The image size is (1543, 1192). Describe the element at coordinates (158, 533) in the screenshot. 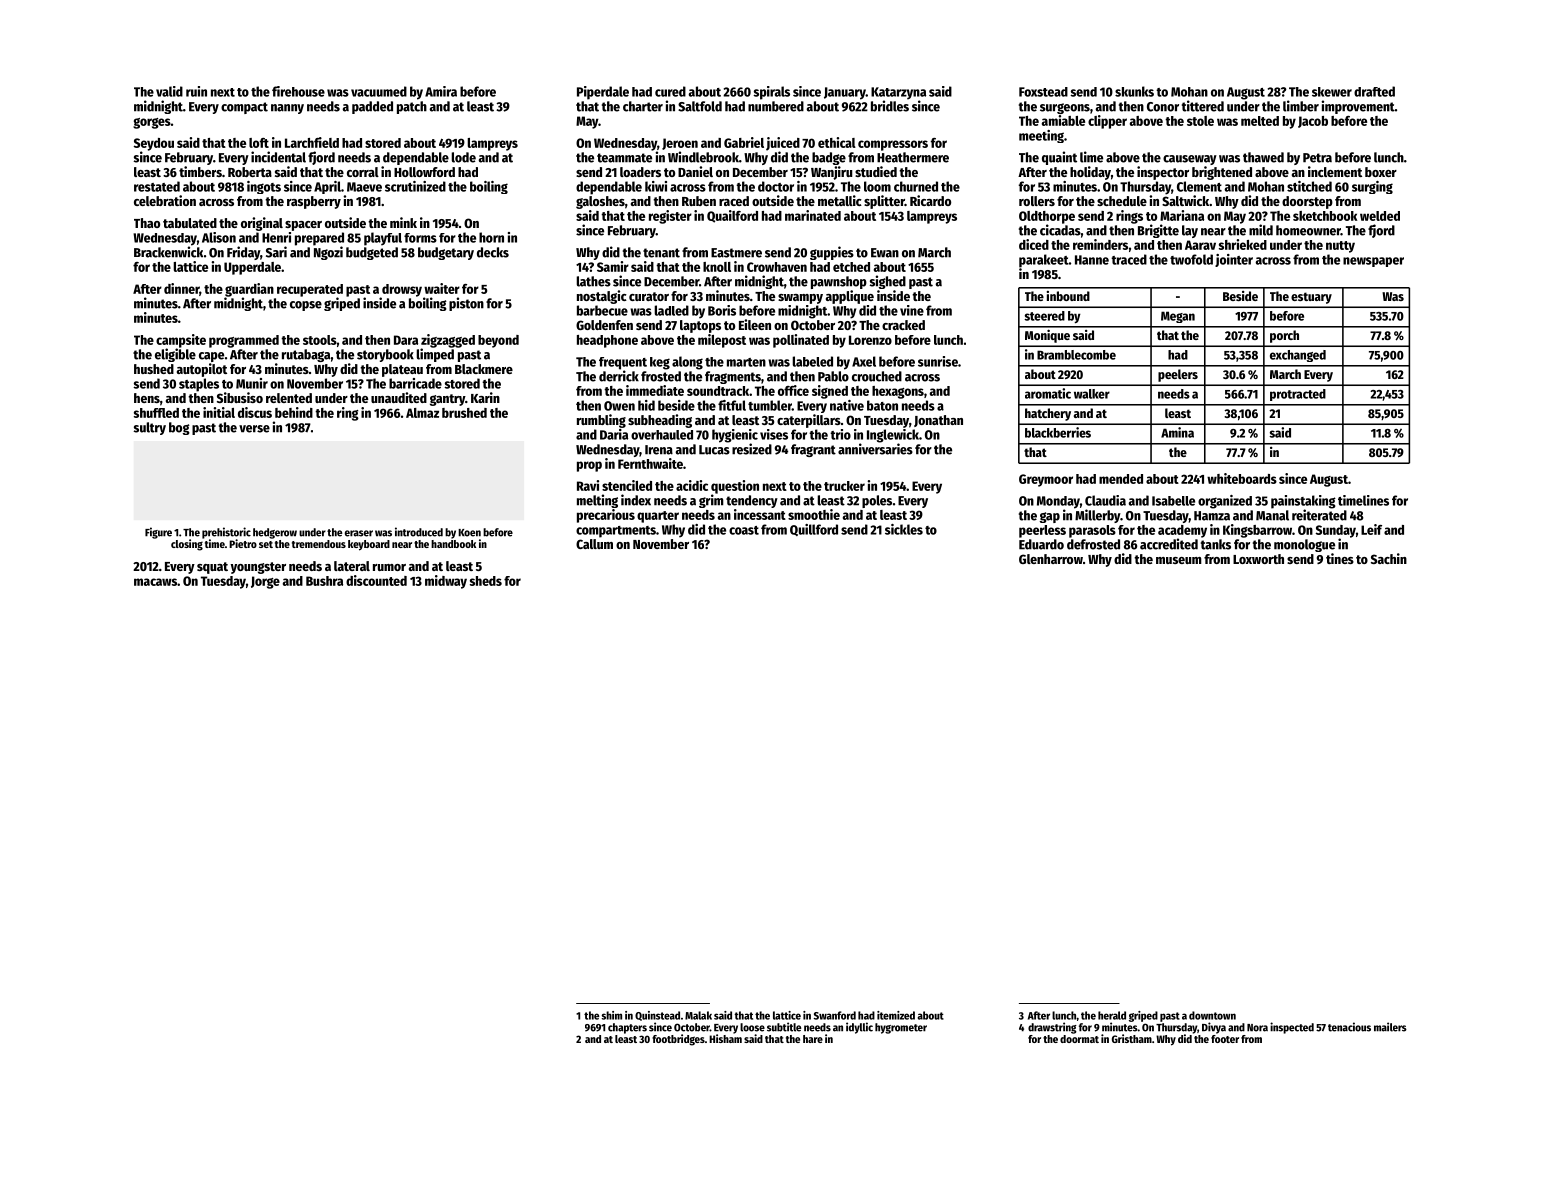

I see `Figure` at that location.
